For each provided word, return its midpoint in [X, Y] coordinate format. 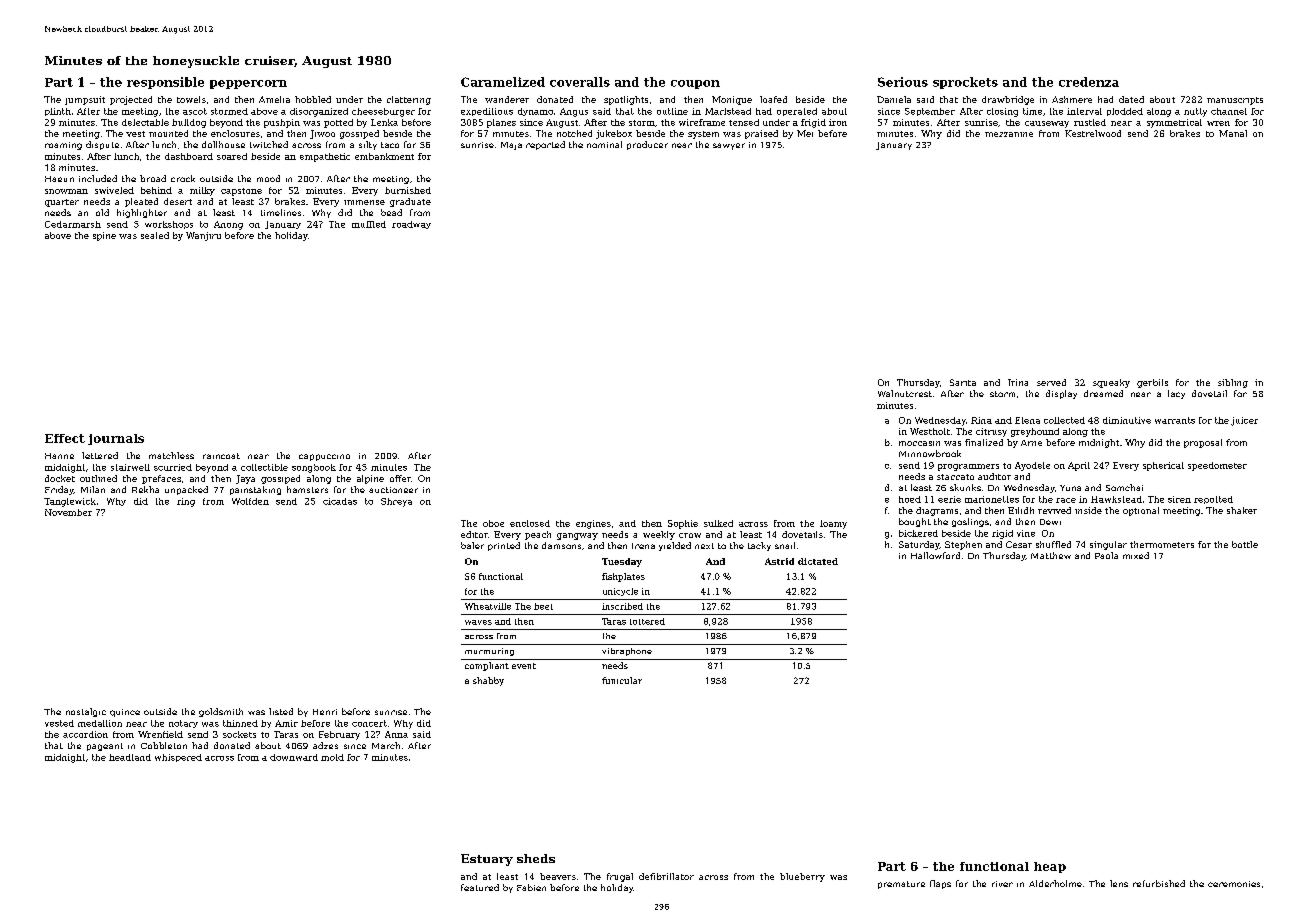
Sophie [683, 524]
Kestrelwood [1093, 133]
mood [268, 178]
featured [480, 887]
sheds [536, 858]
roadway [411, 225]
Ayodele [1032, 466]
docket [60, 478]
